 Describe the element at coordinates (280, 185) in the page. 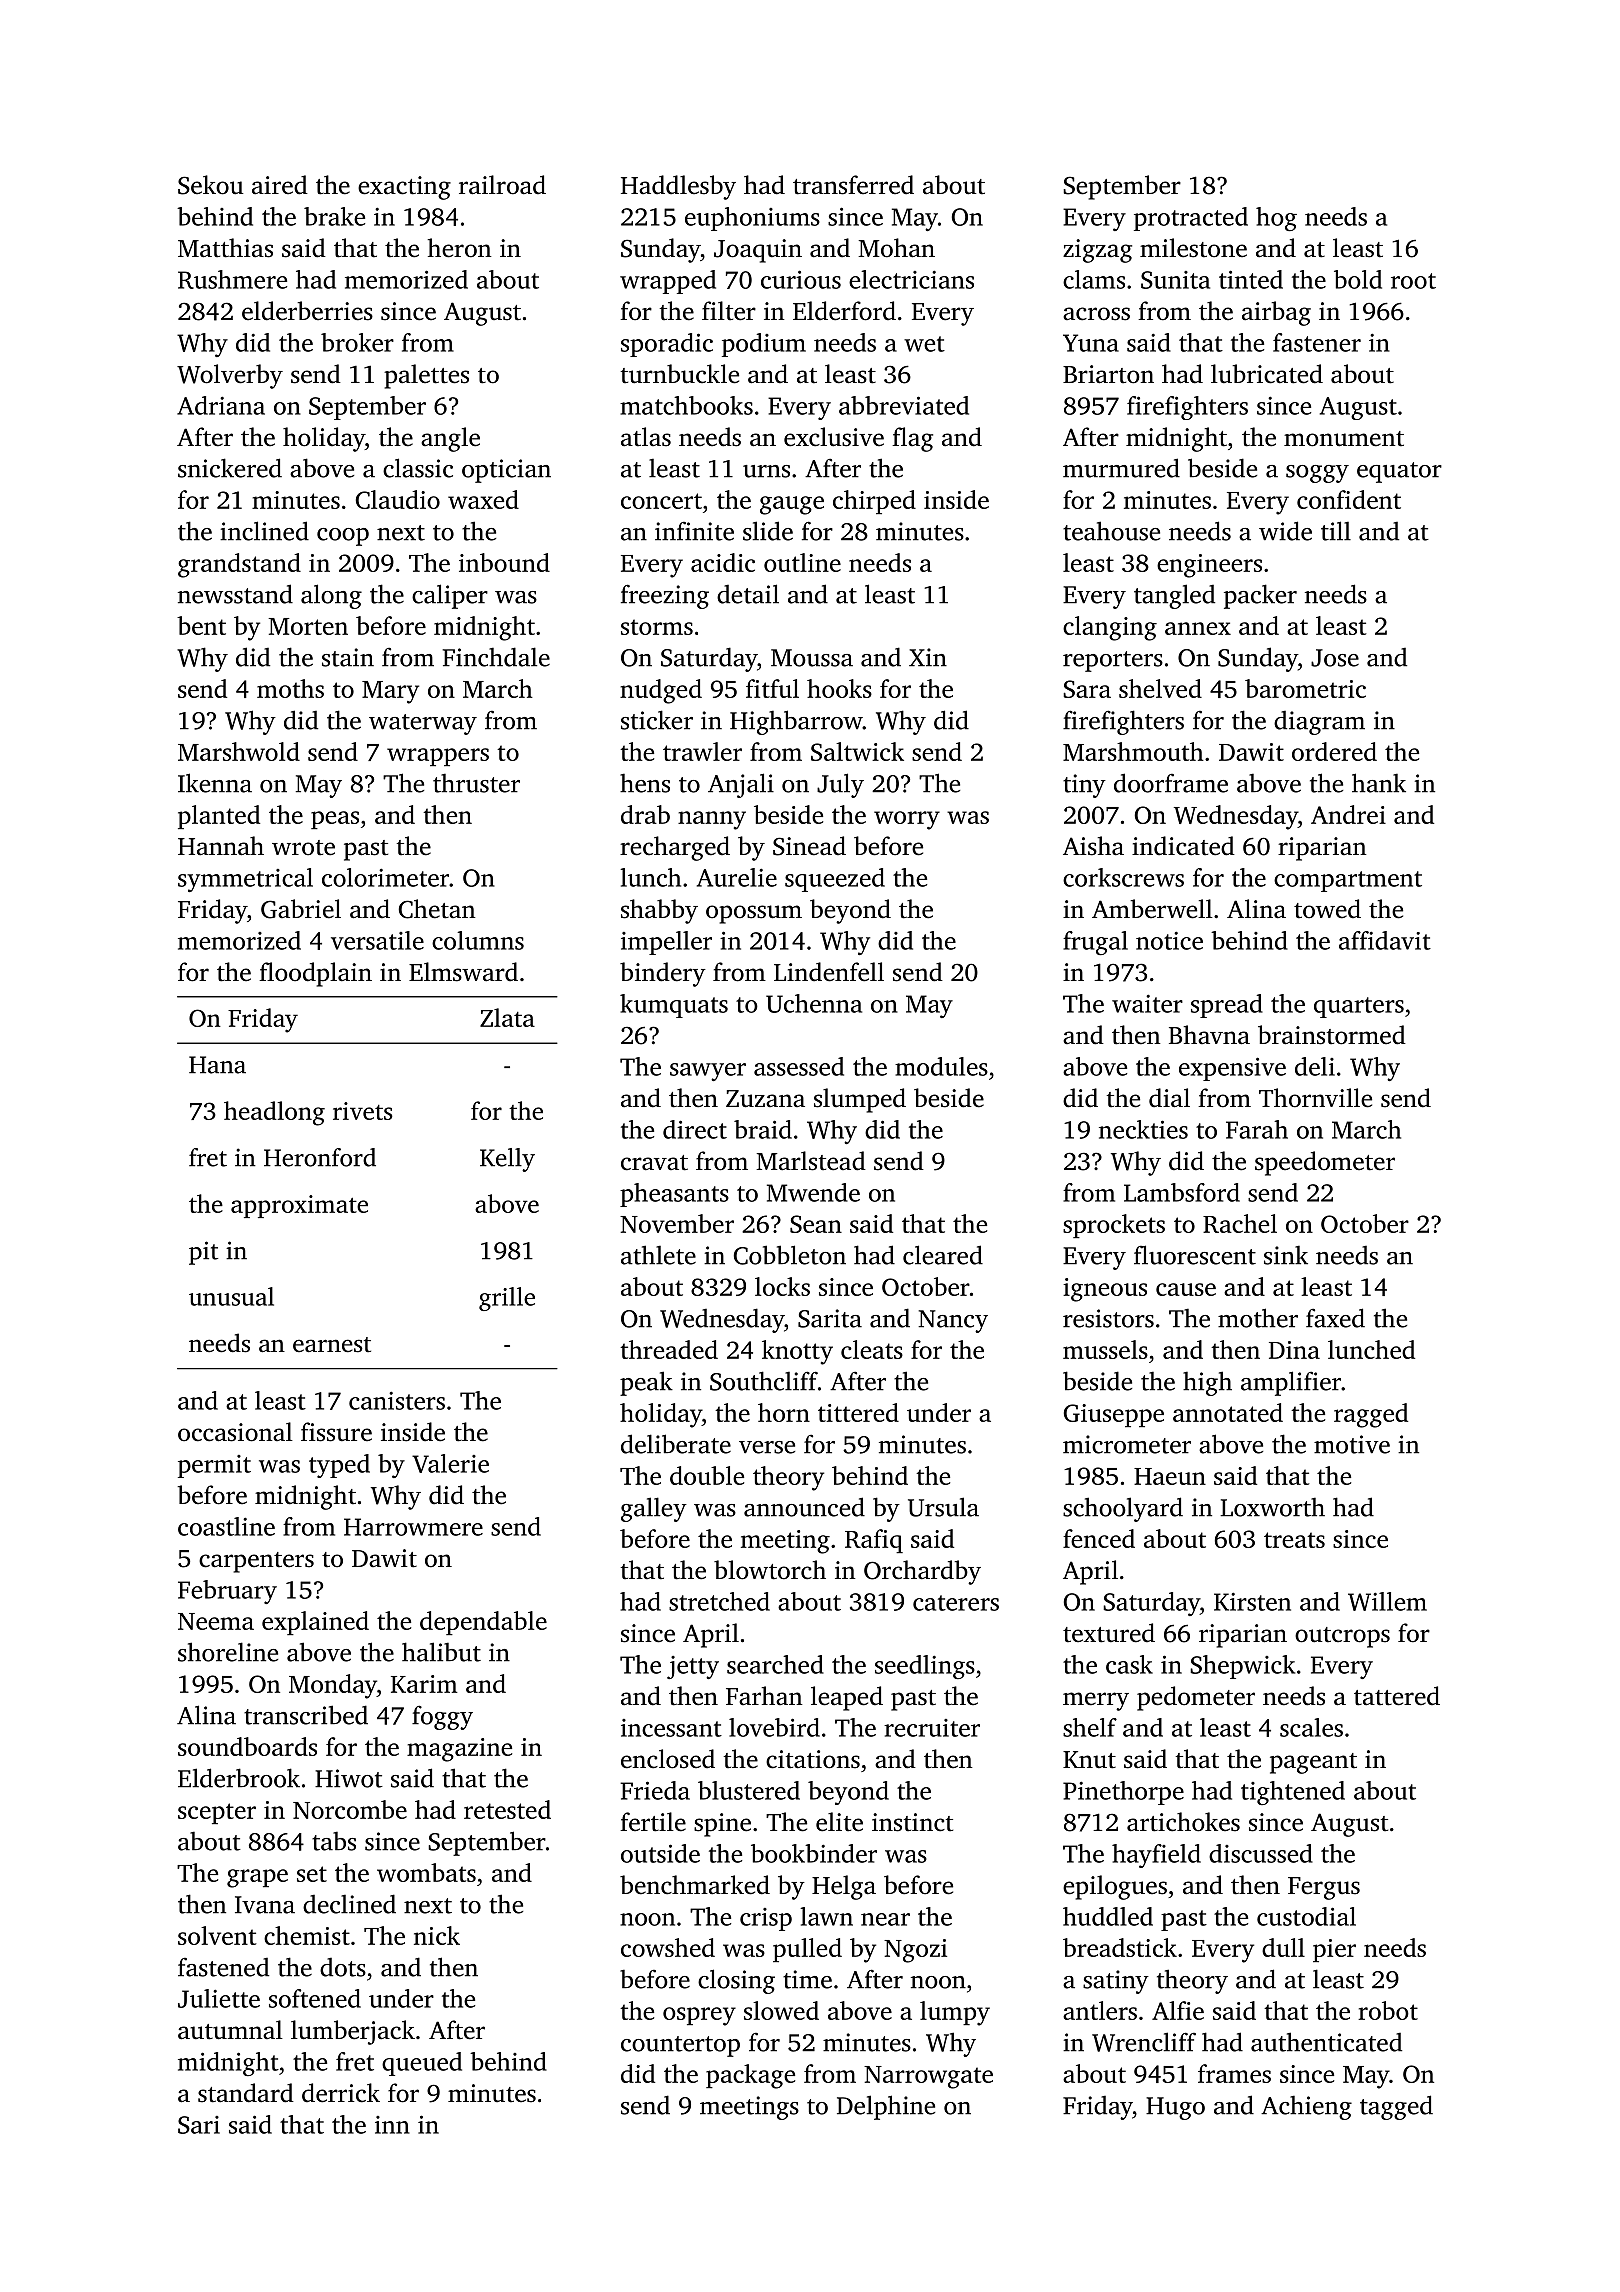

I see `aired` at that location.
